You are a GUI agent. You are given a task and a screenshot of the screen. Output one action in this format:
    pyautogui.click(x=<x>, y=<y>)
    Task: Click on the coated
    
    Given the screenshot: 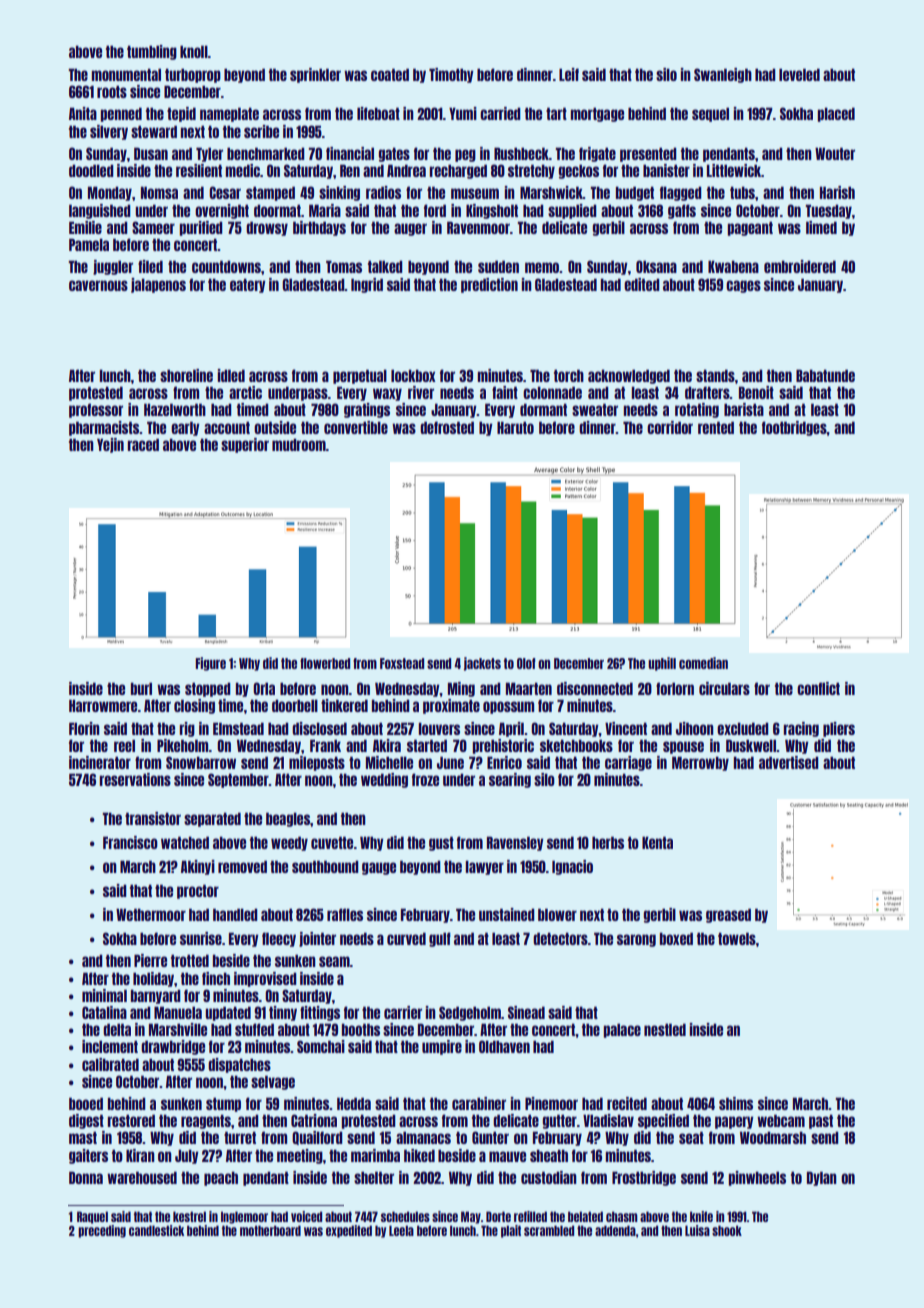 What is the action you would take?
    pyautogui.click(x=390, y=74)
